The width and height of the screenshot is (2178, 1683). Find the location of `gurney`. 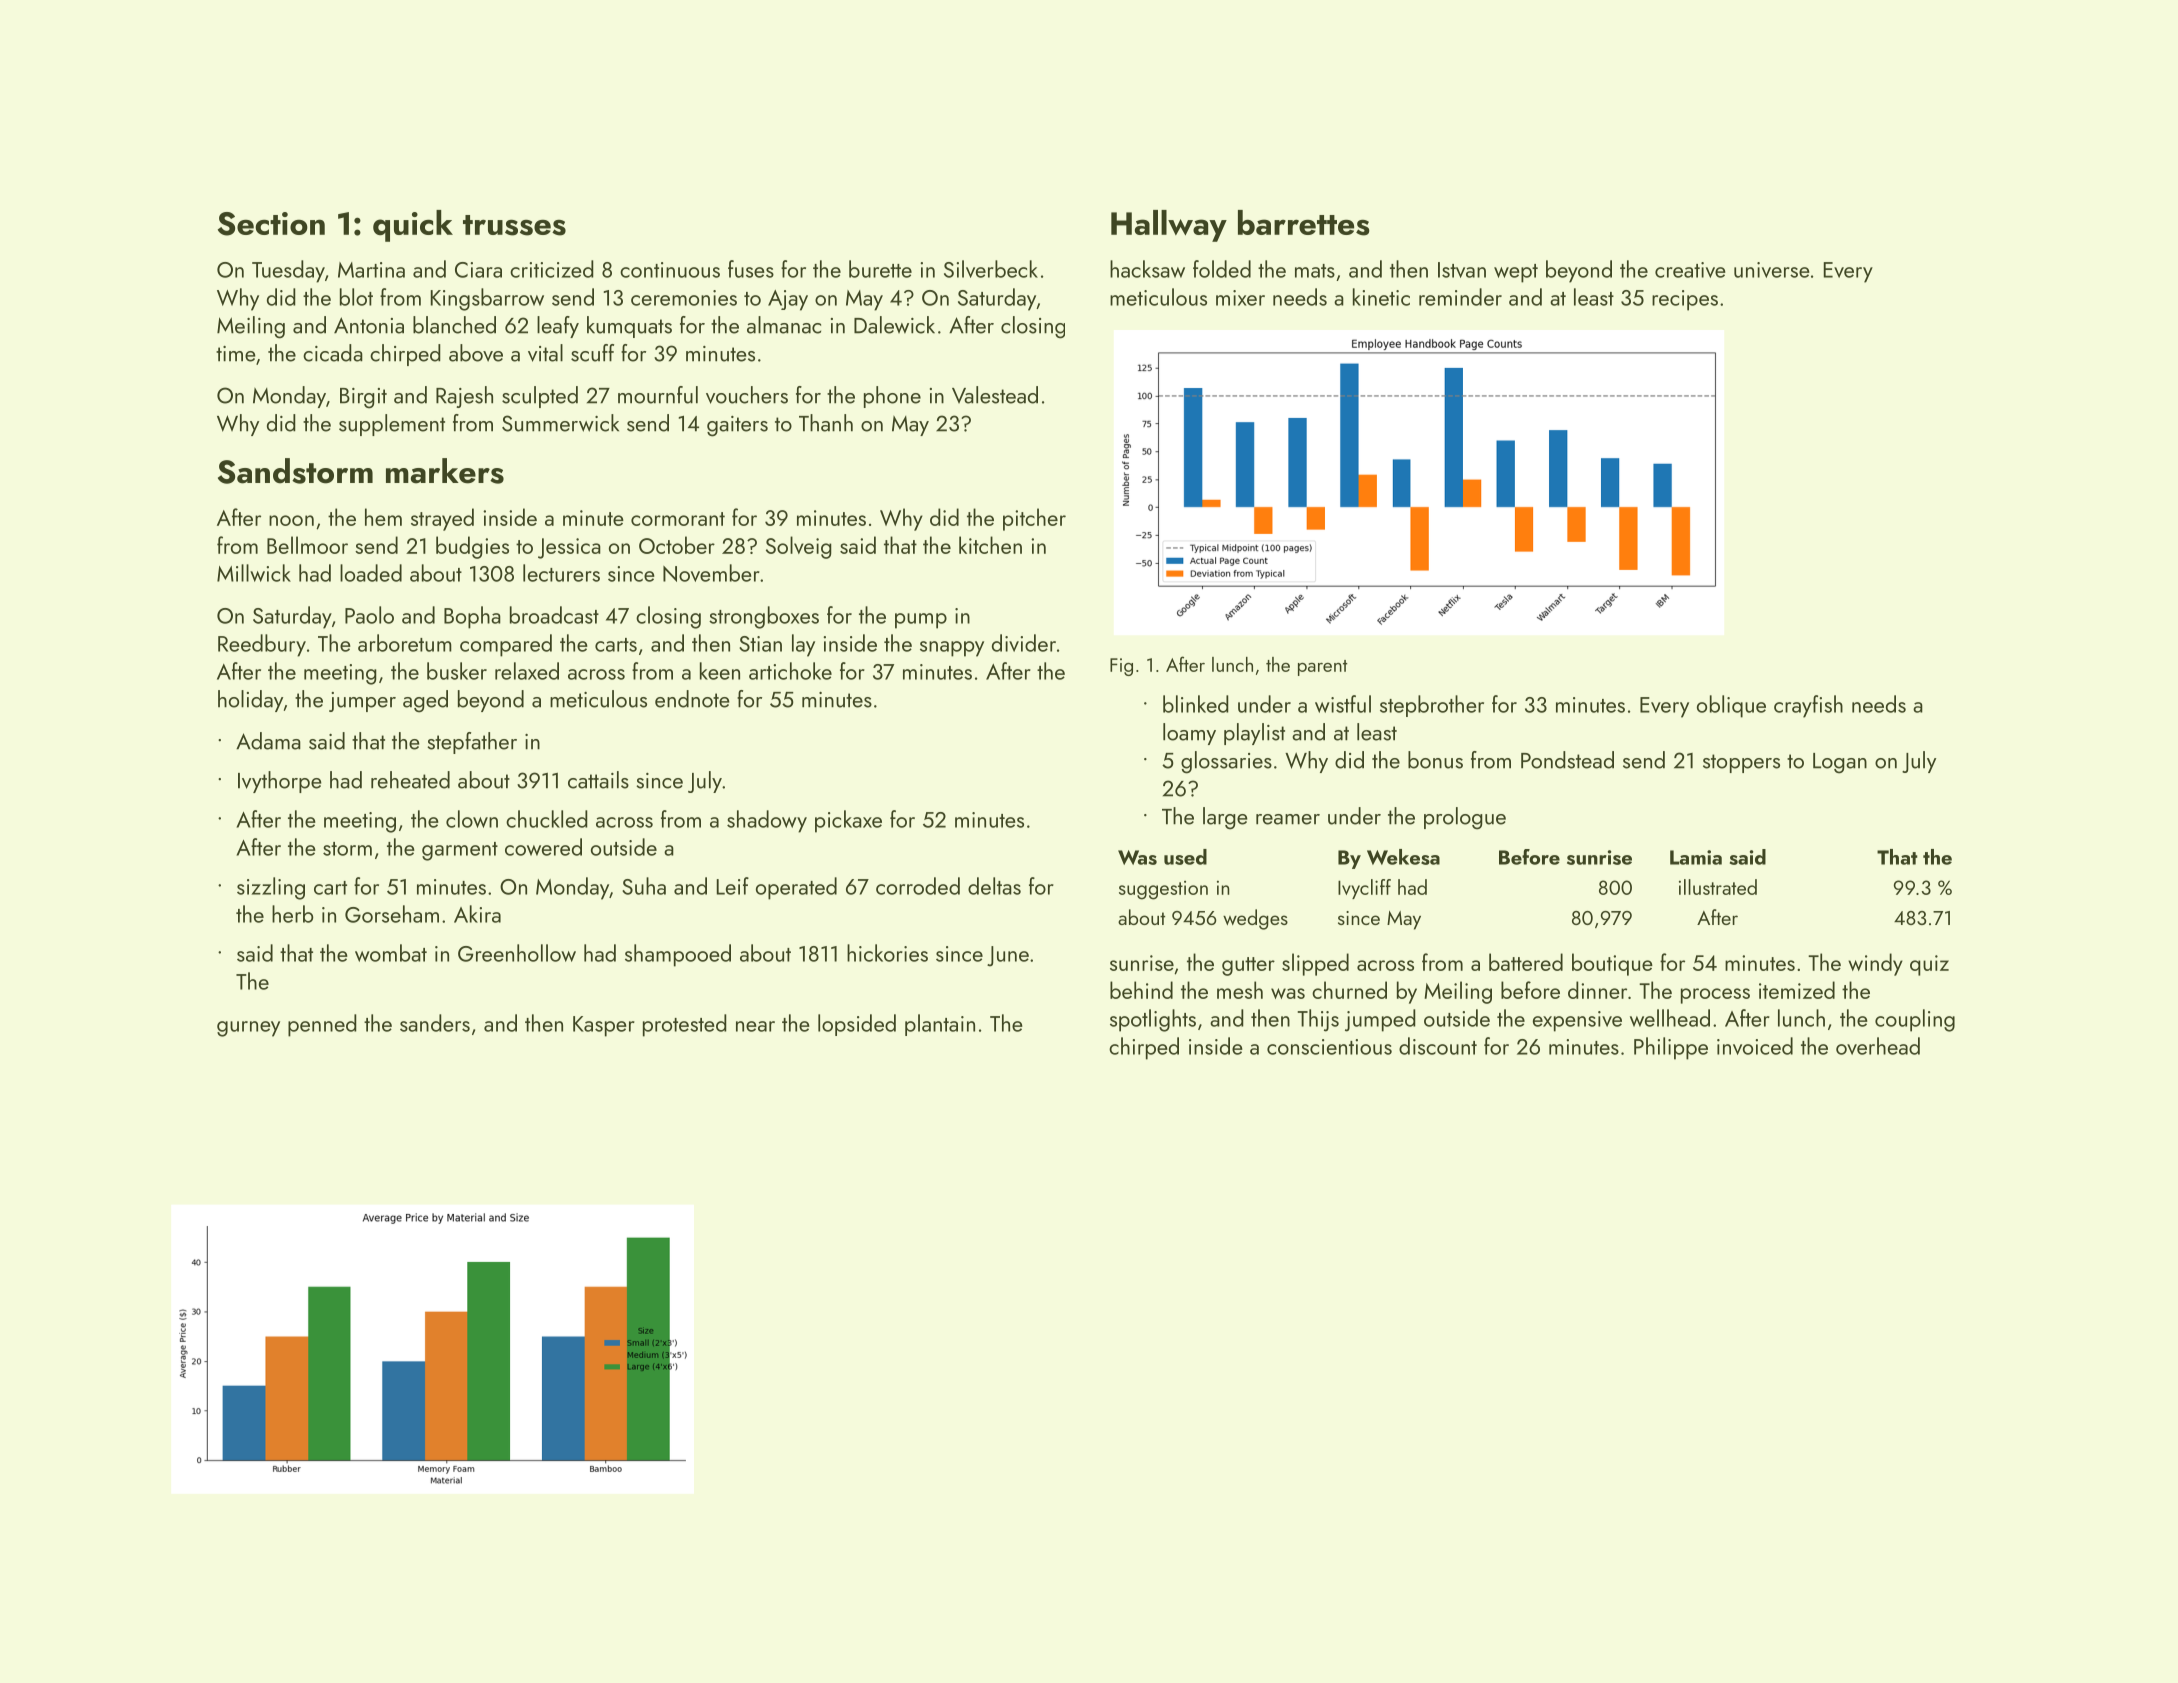

gurney is located at coordinates (248, 1029).
